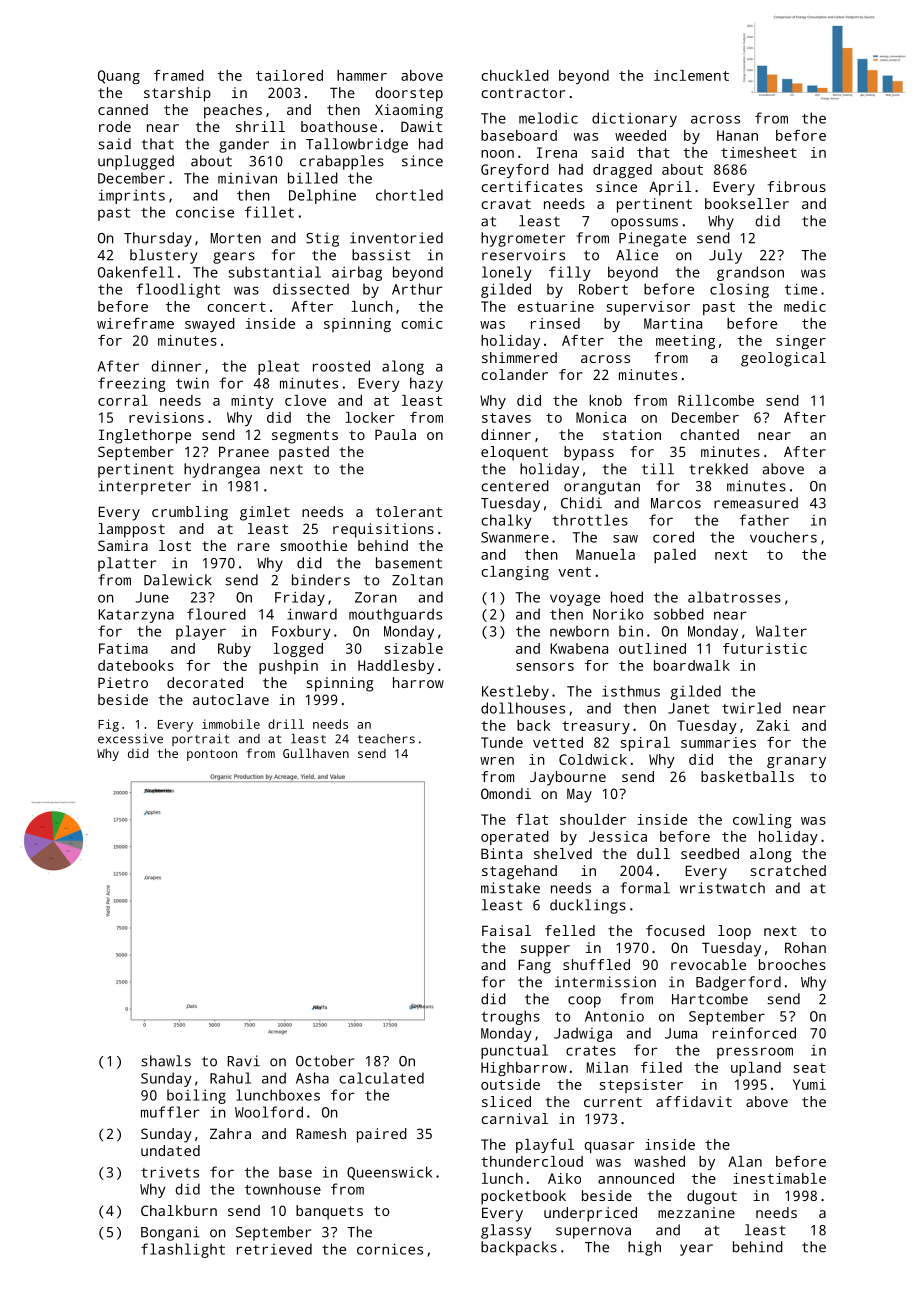  What do you see at coordinates (532, 819) in the page?
I see `flat` at bounding box center [532, 819].
